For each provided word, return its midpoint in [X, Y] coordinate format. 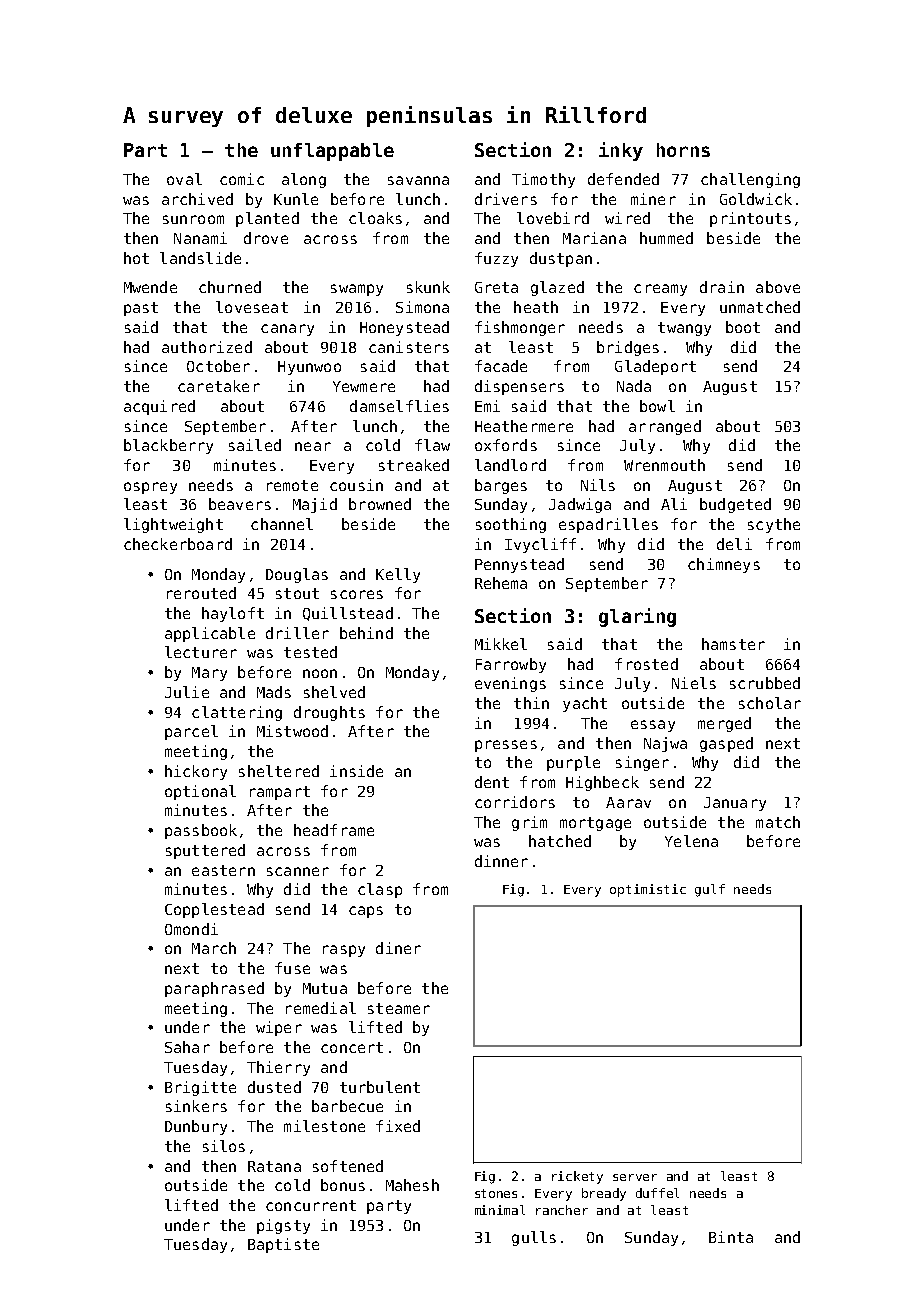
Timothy [543, 180]
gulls [534, 1238]
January [735, 804]
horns [683, 150]
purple [573, 763]
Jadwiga [580, 505]
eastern [223, 870]
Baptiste [283, 1245]
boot [743, 327]
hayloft [233, 614]
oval [184, 179]
